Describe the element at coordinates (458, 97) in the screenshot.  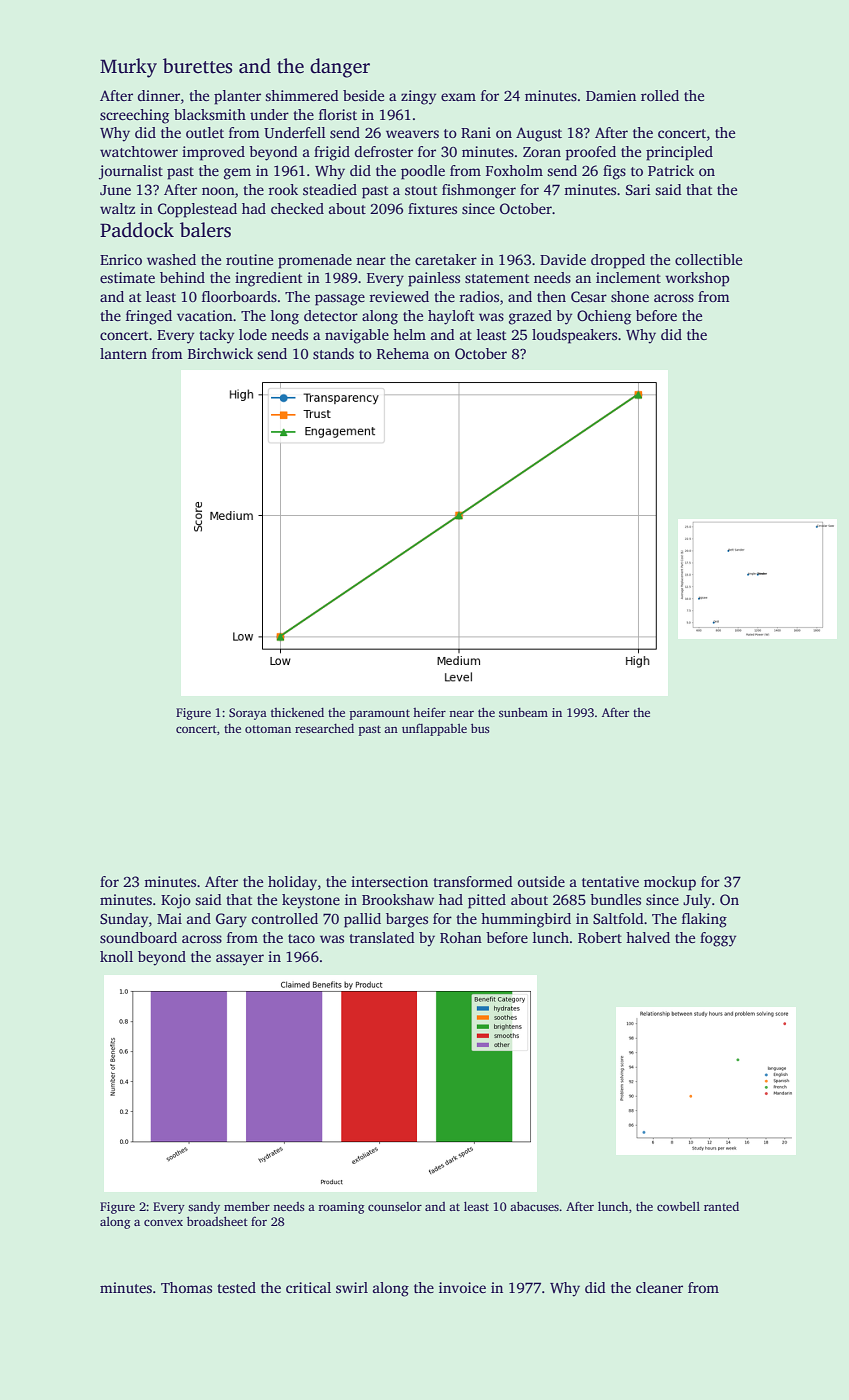
I see `exam` at that location.
